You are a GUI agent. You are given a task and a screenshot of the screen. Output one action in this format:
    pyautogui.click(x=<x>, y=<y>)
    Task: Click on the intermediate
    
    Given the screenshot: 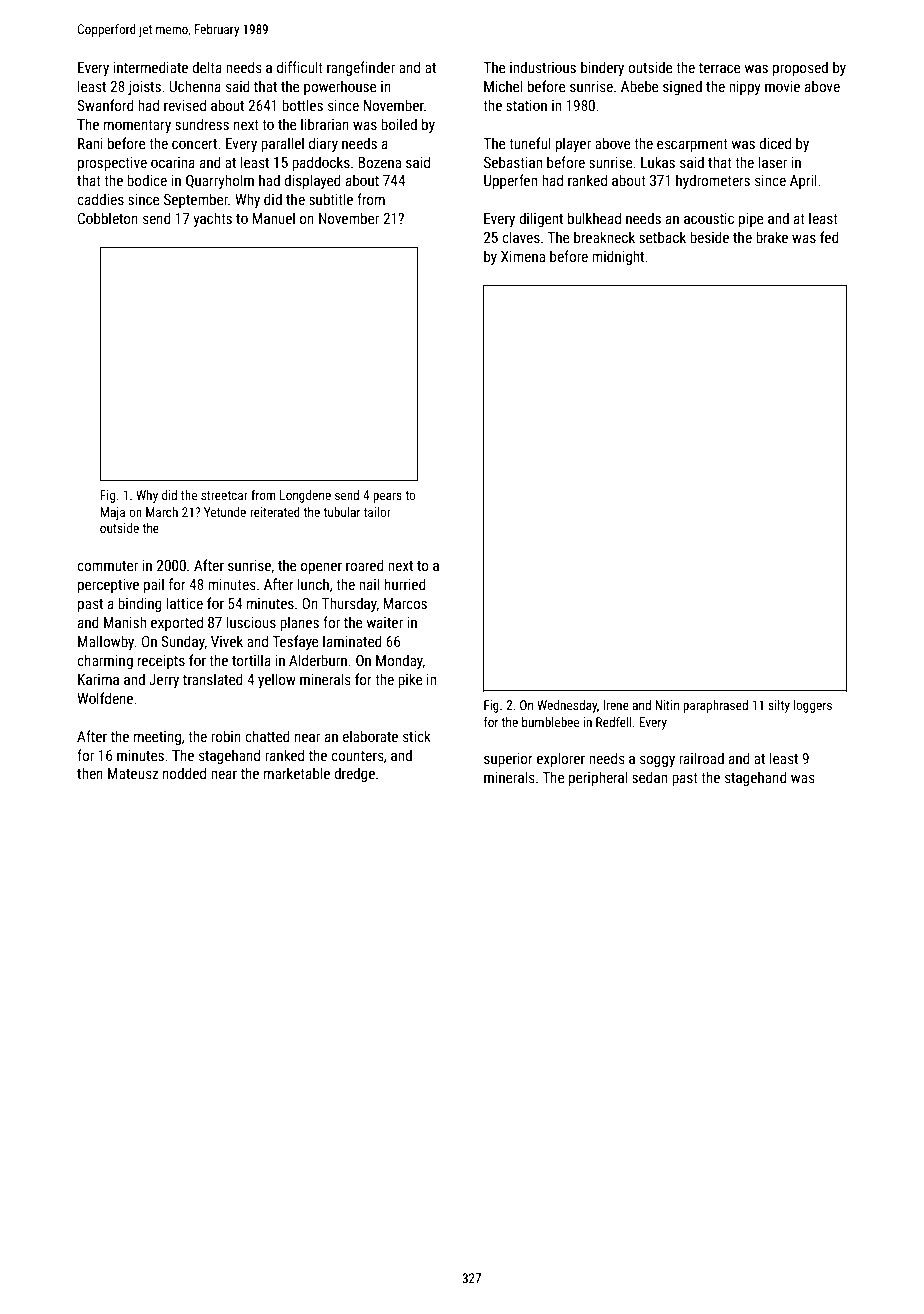 What is the action you would take?
    pyautogui.click(x=150, y=67)
